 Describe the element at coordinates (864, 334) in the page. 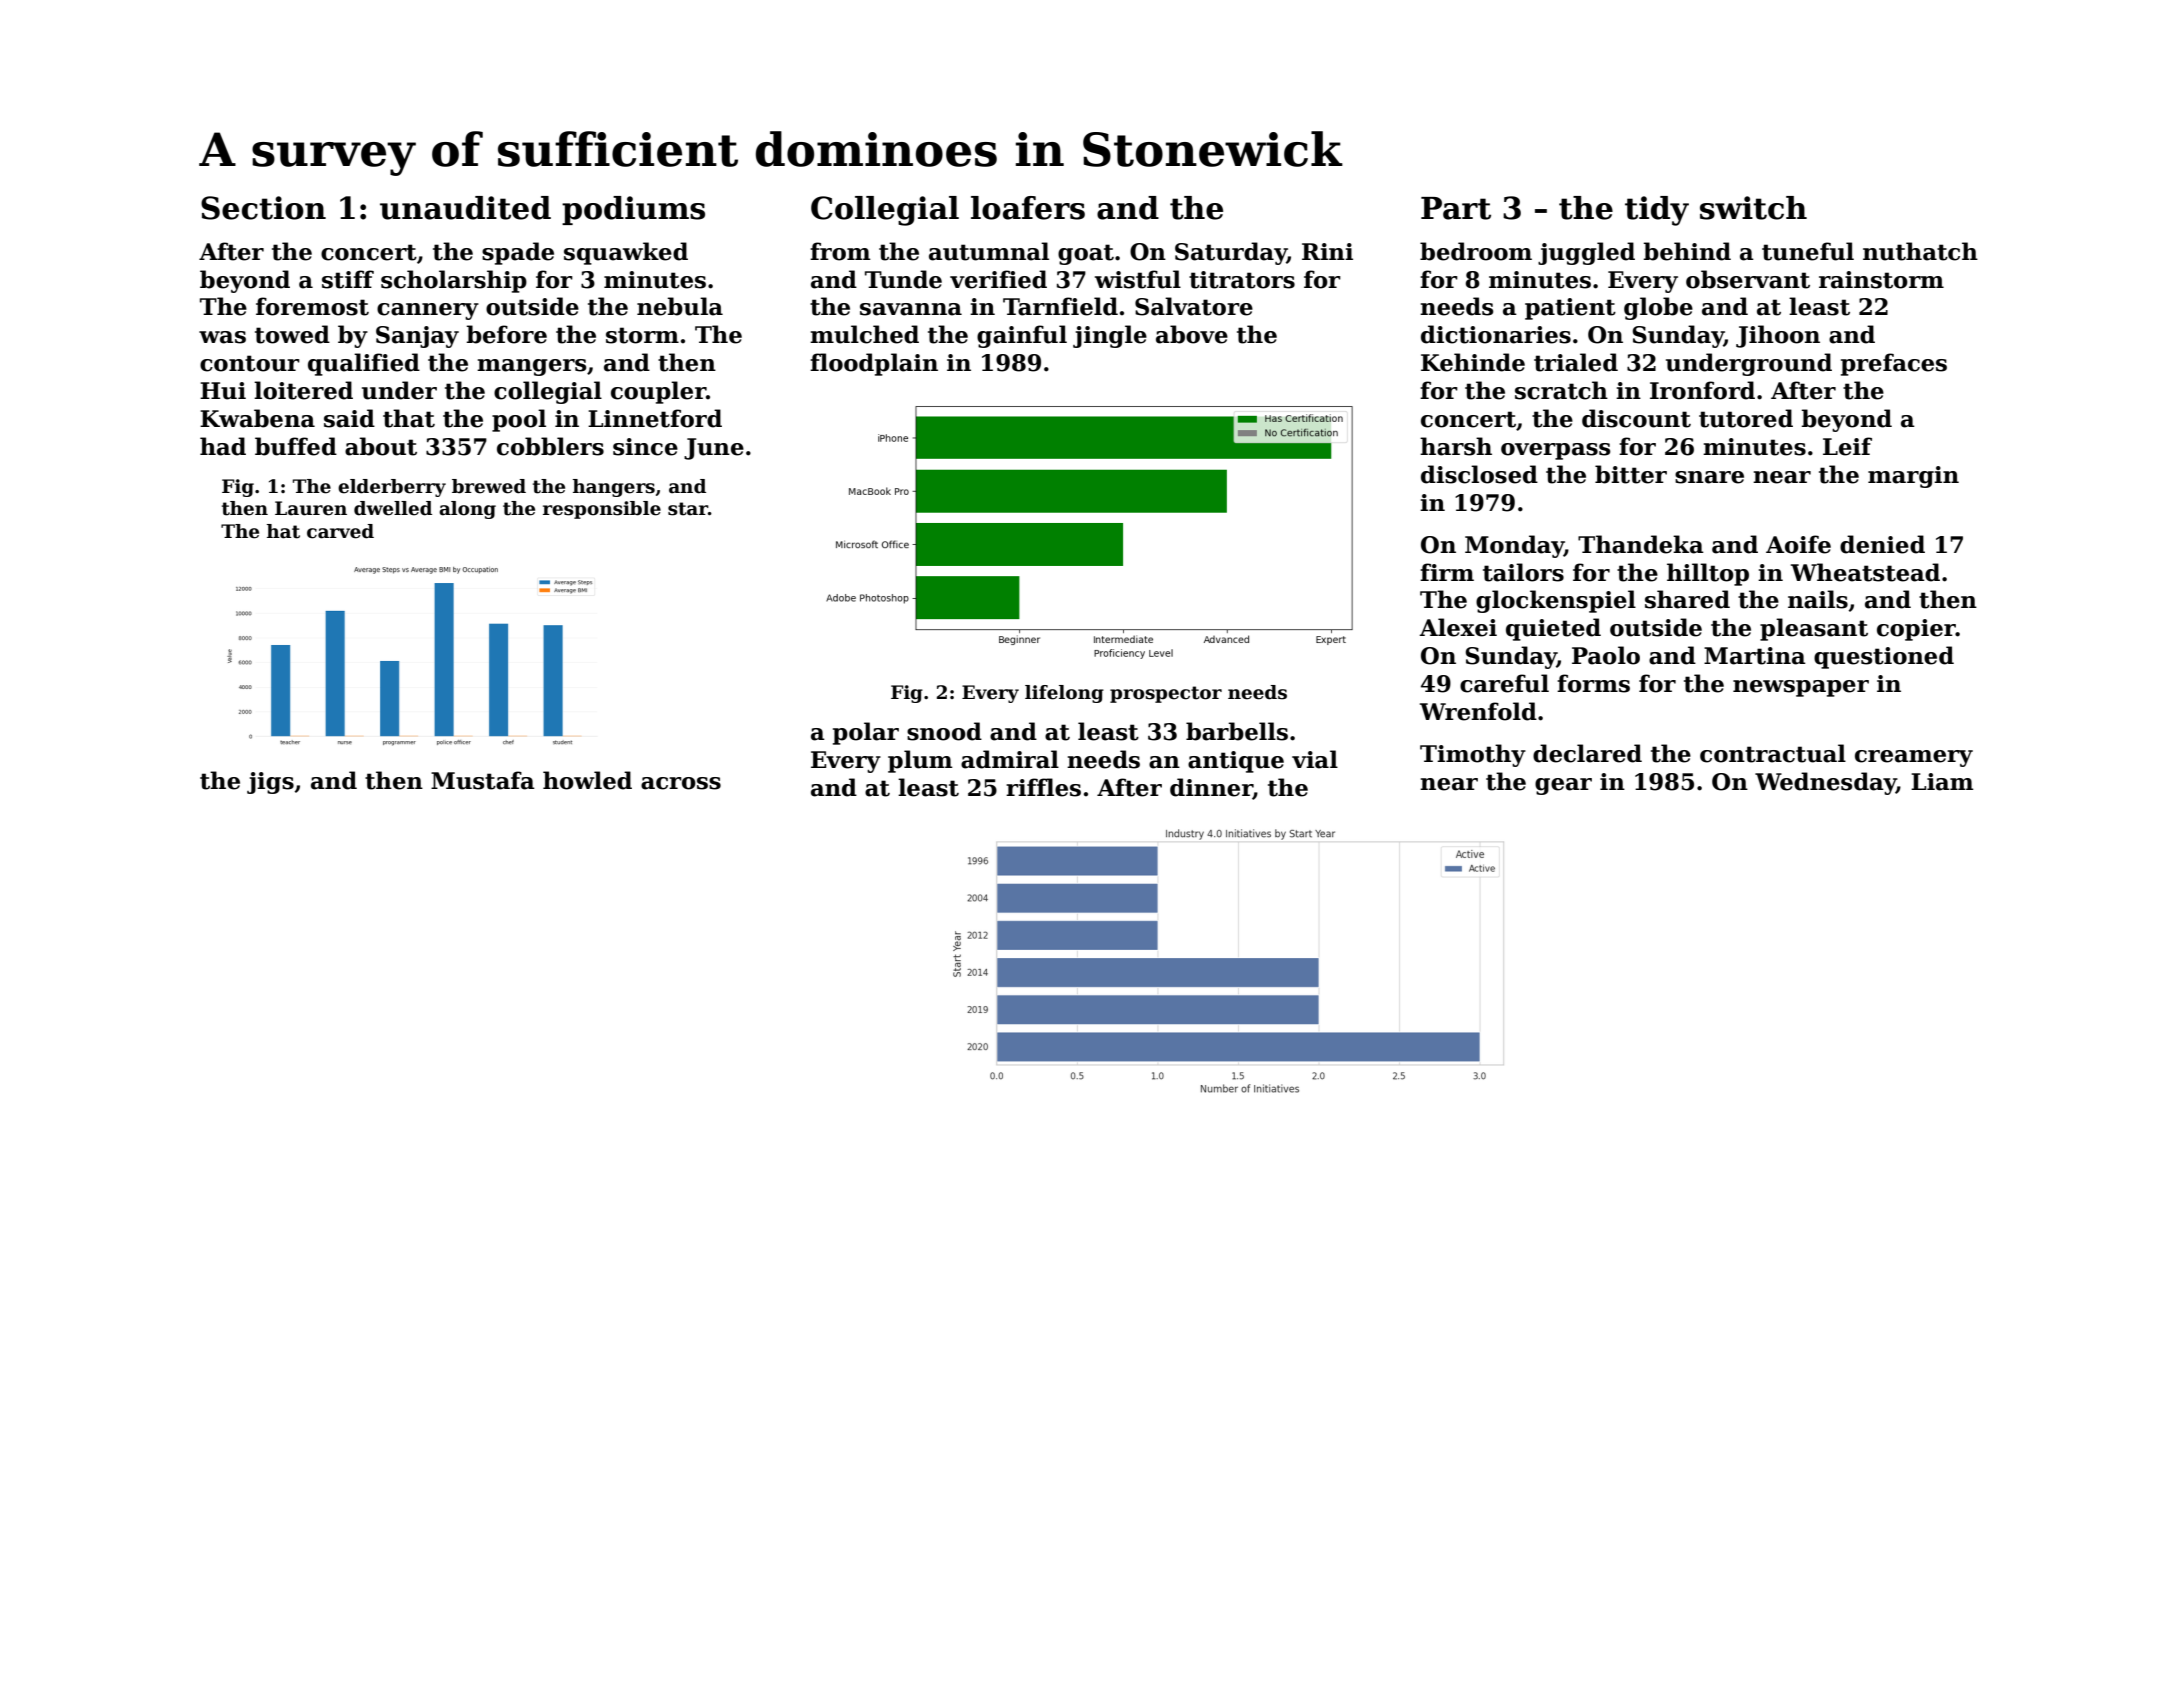

I see `mulched` at that location.
